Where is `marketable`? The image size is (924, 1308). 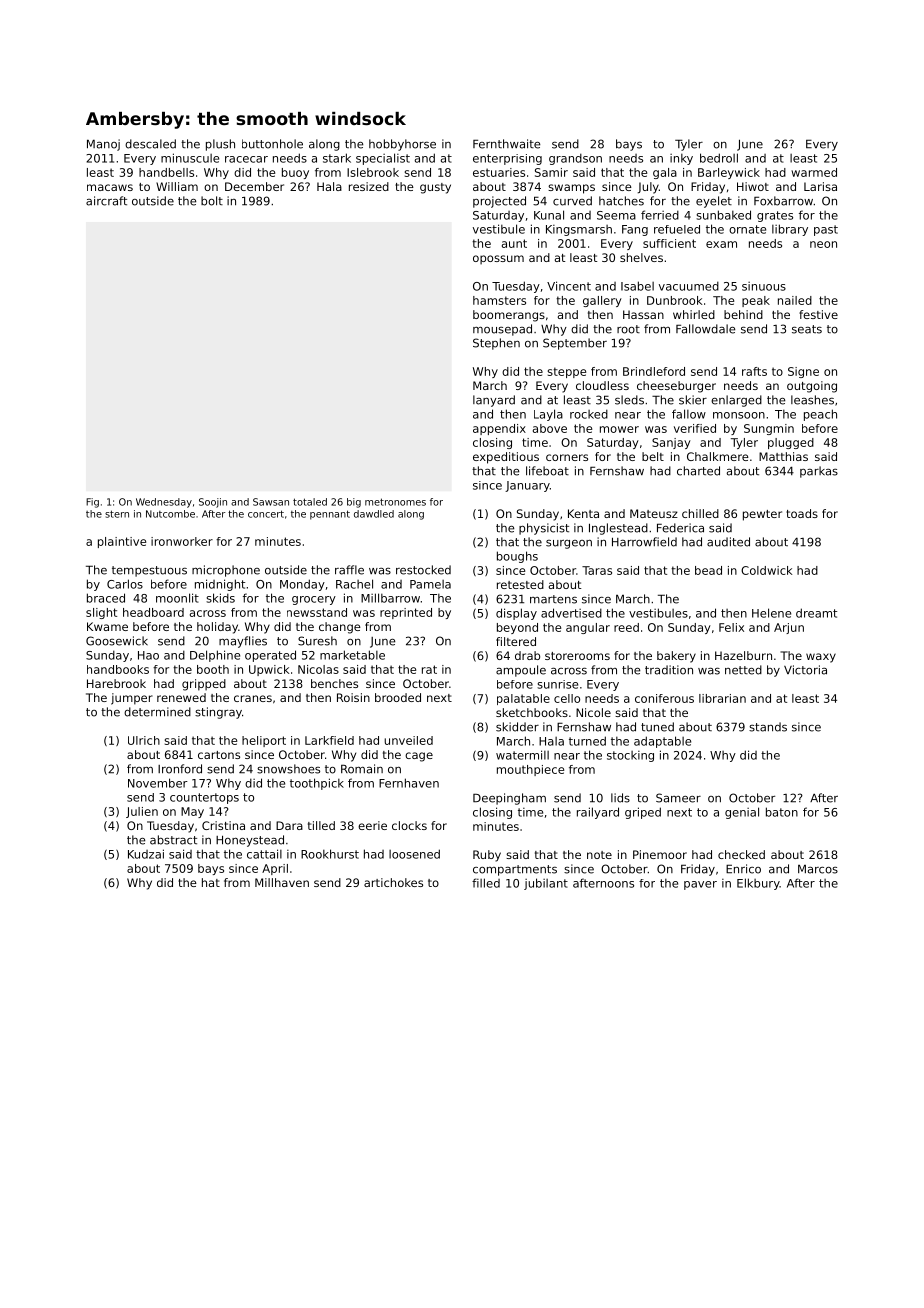
marketable is located at coordinates (352, 655).
